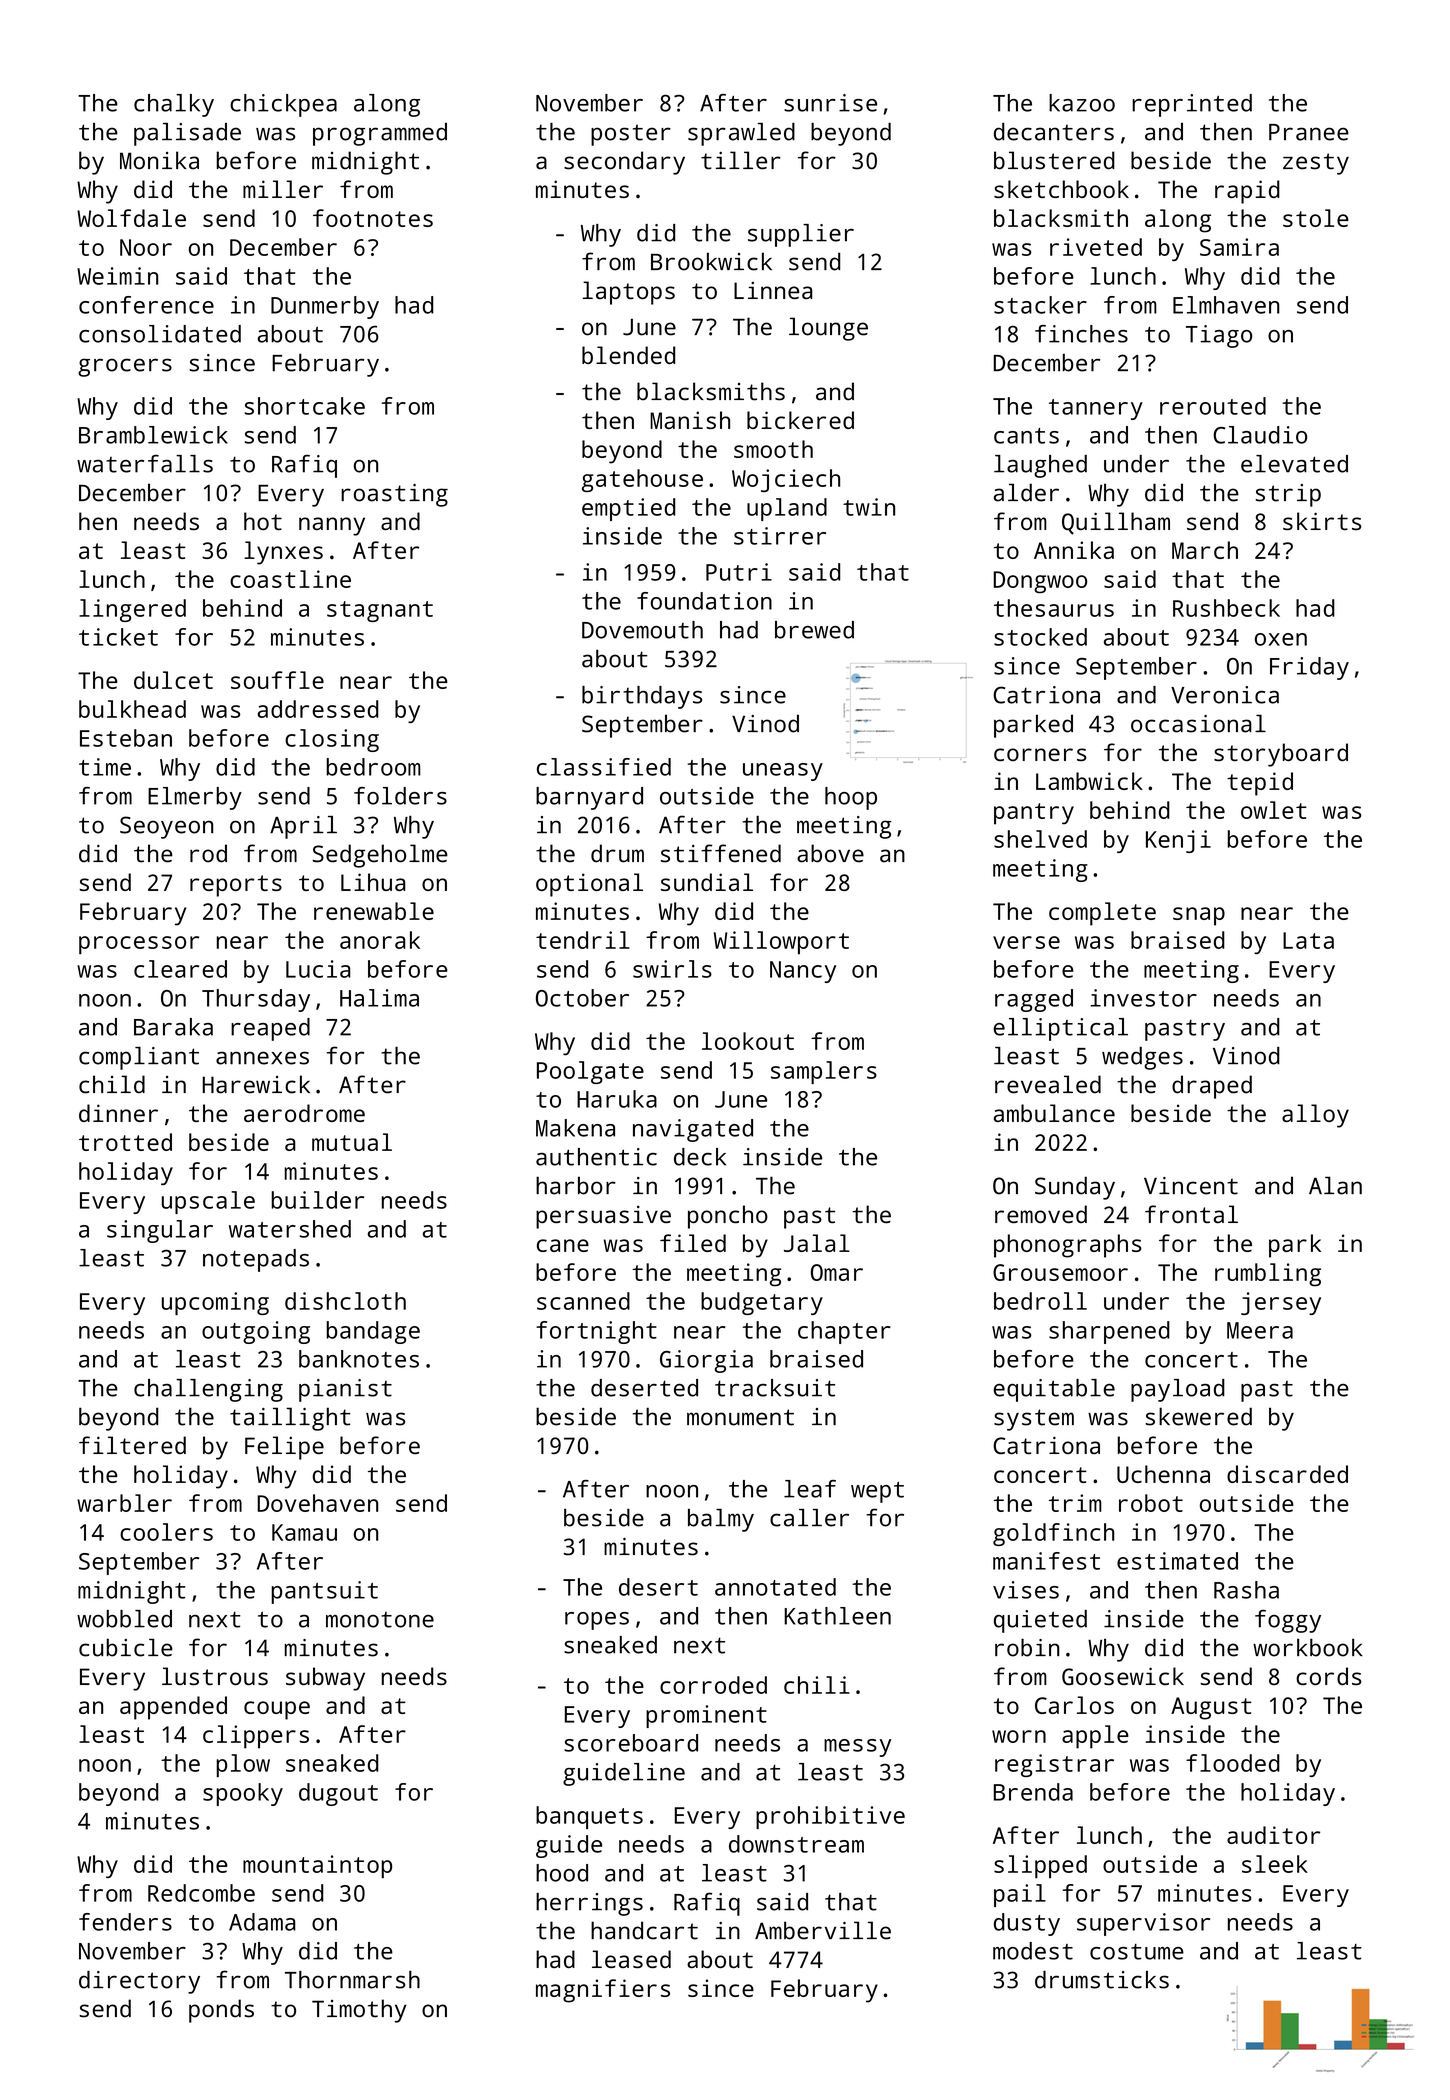 This page has width=1450, height=2100. Describe the element at coordinates (394, 495) in the page. I see `roasting` at that location.
